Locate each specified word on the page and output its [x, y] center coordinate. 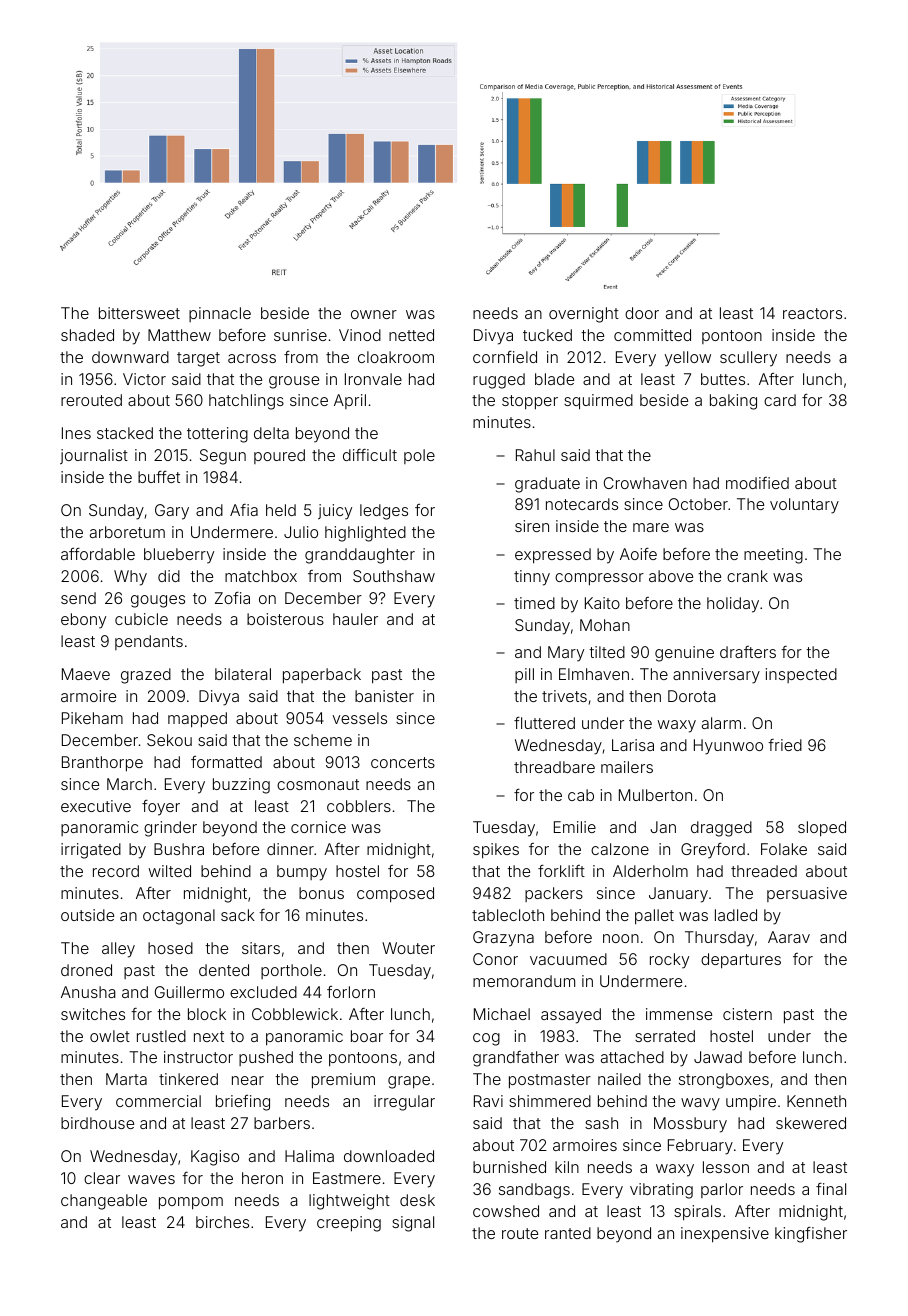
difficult [370, 455]
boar [367, 1036]
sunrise [300, 335]
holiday [733, 605]
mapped [197, 720]
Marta [126, 1079]
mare [651, 527]
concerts [403, 762]
